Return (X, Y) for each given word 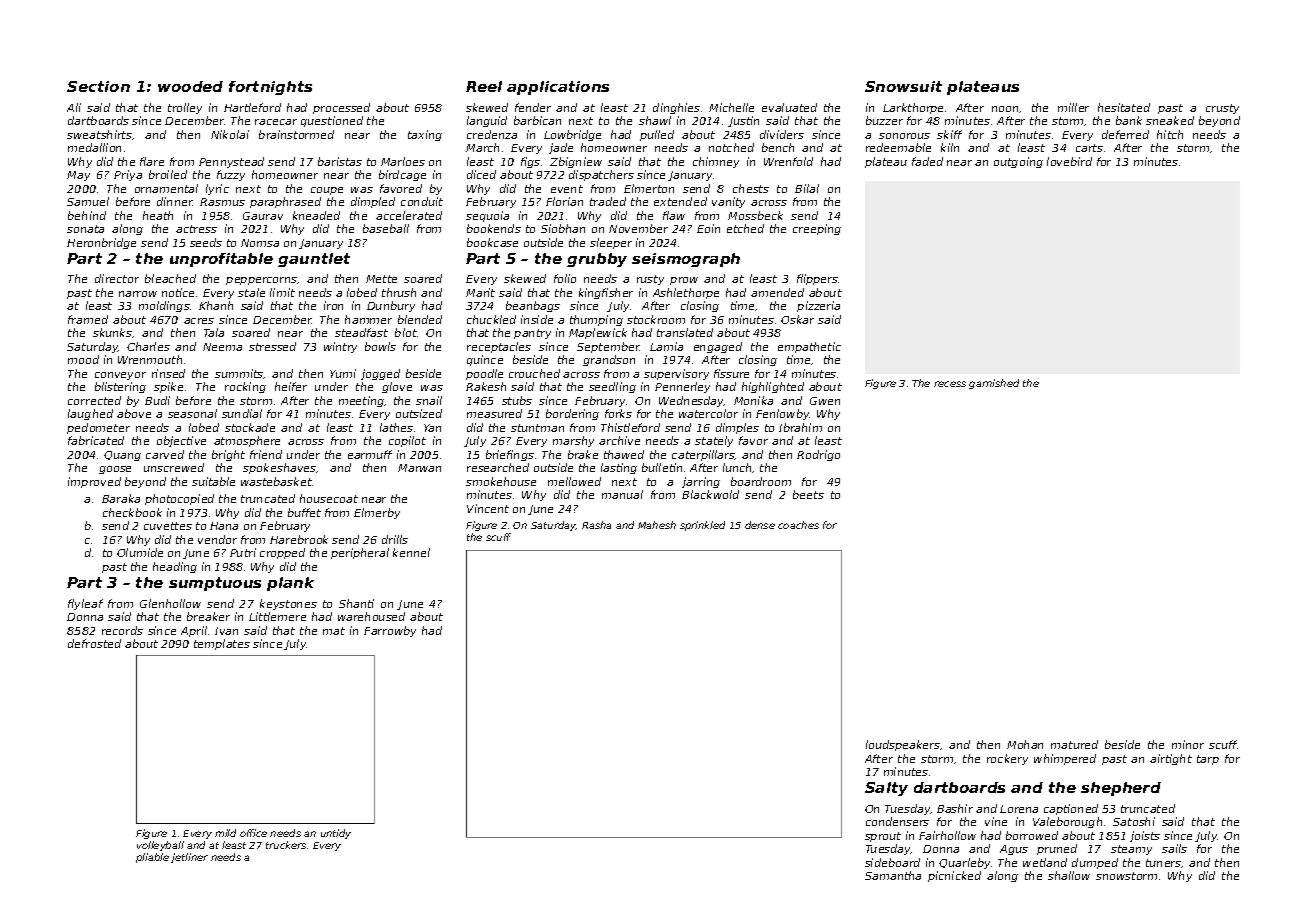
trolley (185, 108)
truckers (286, 845)
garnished (994, 384)
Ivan (226, 631)
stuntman (537, 428)
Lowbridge (572, 135)
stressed (272, 346)
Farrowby (390, 631)
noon (1005, 109)
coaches (798, 525)
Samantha (893, 875)
